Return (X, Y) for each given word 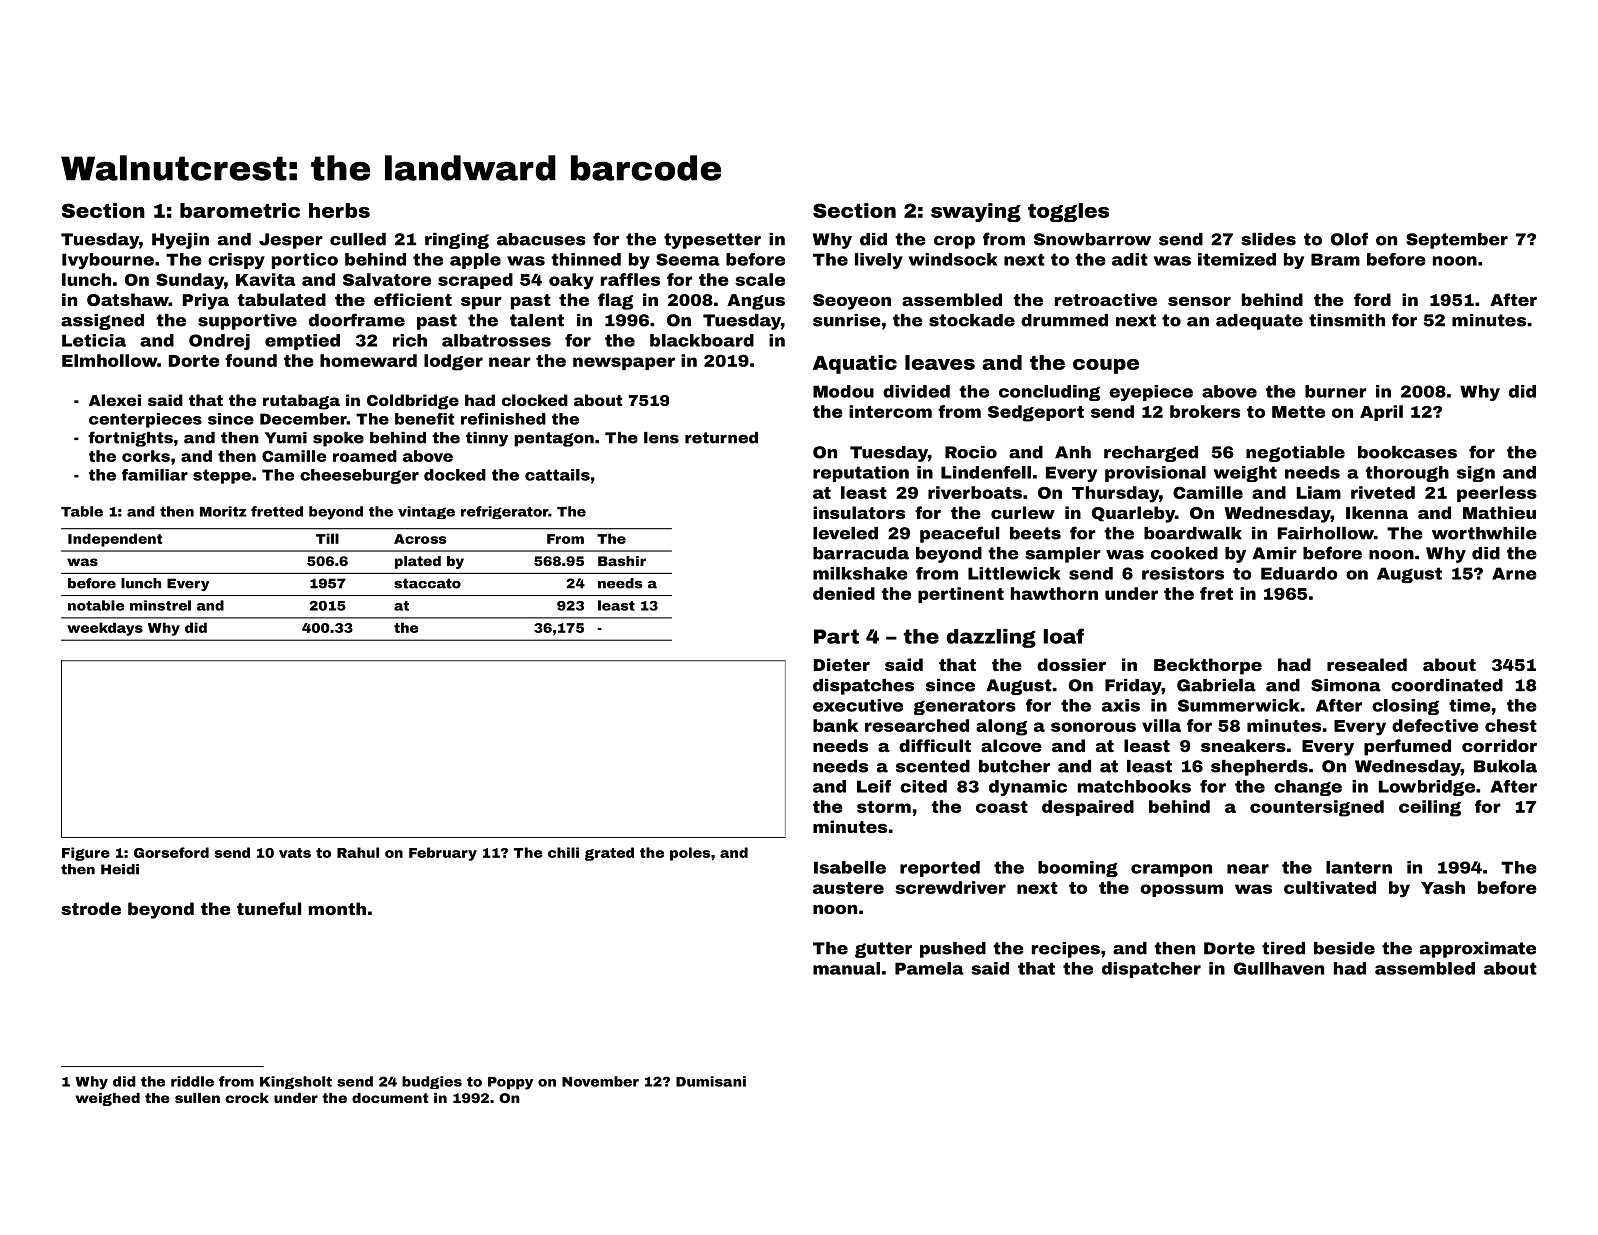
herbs (339, 210)
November (600, 1081)
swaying (976, 212)
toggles (1068, 212)
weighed (108, 1099)
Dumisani (711, 1081)
